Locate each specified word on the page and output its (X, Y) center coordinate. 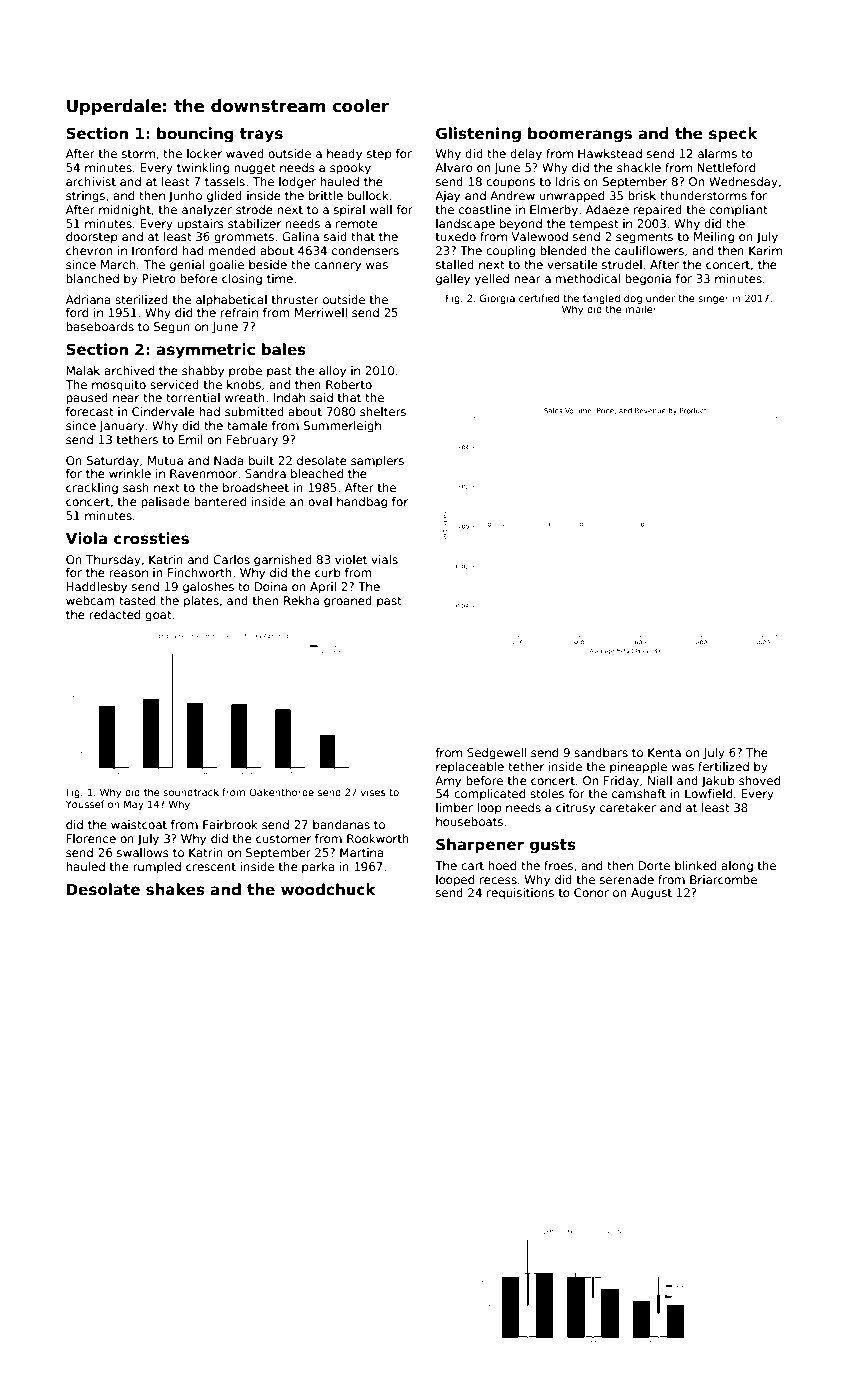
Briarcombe (723, 879)
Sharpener (480, 845)
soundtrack (191, 792)
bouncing (195, 135)
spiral (349, 211)
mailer (641, 309)
